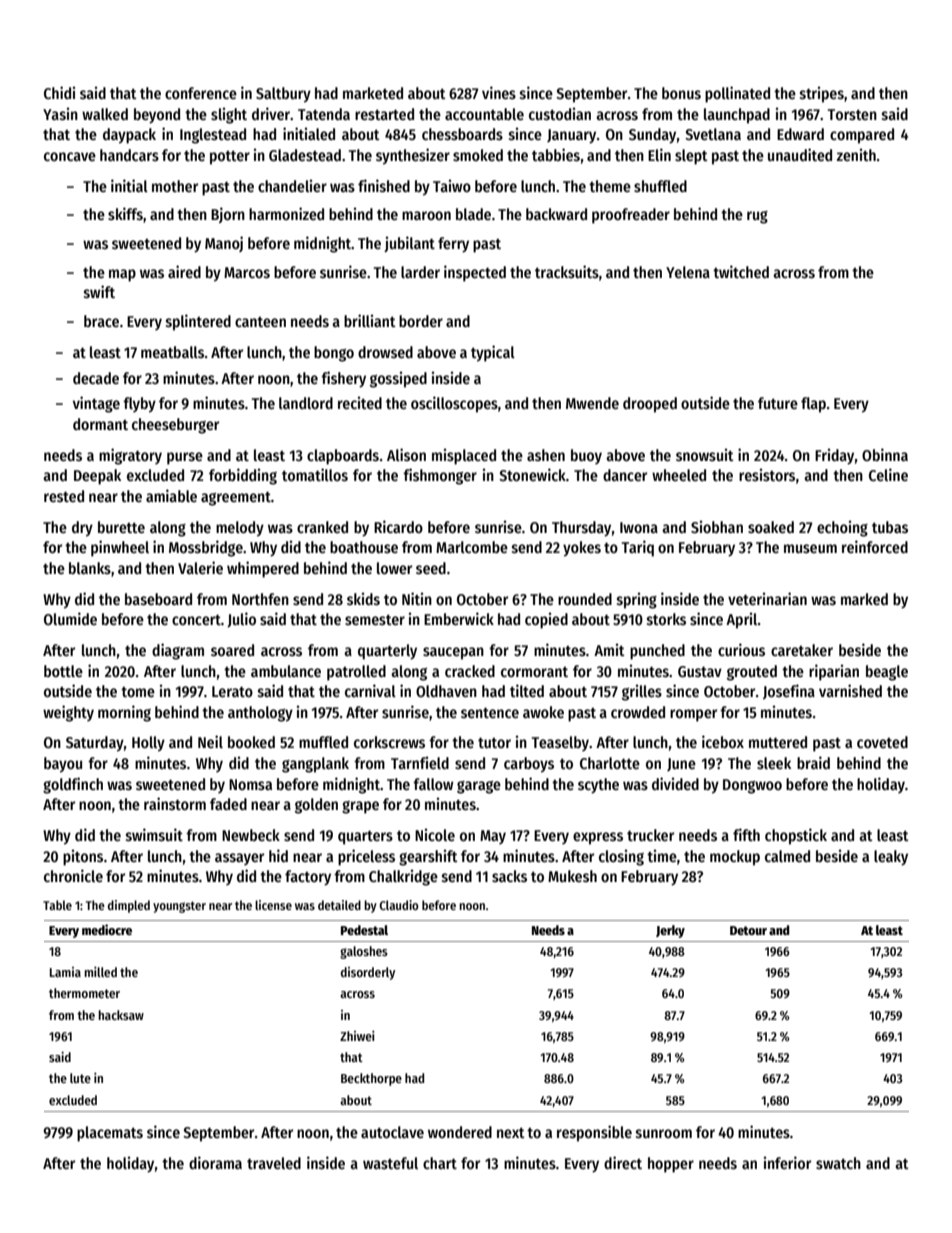  Describe the element at coordinates (179, 907) in the document. I see `youngster` at that location.
